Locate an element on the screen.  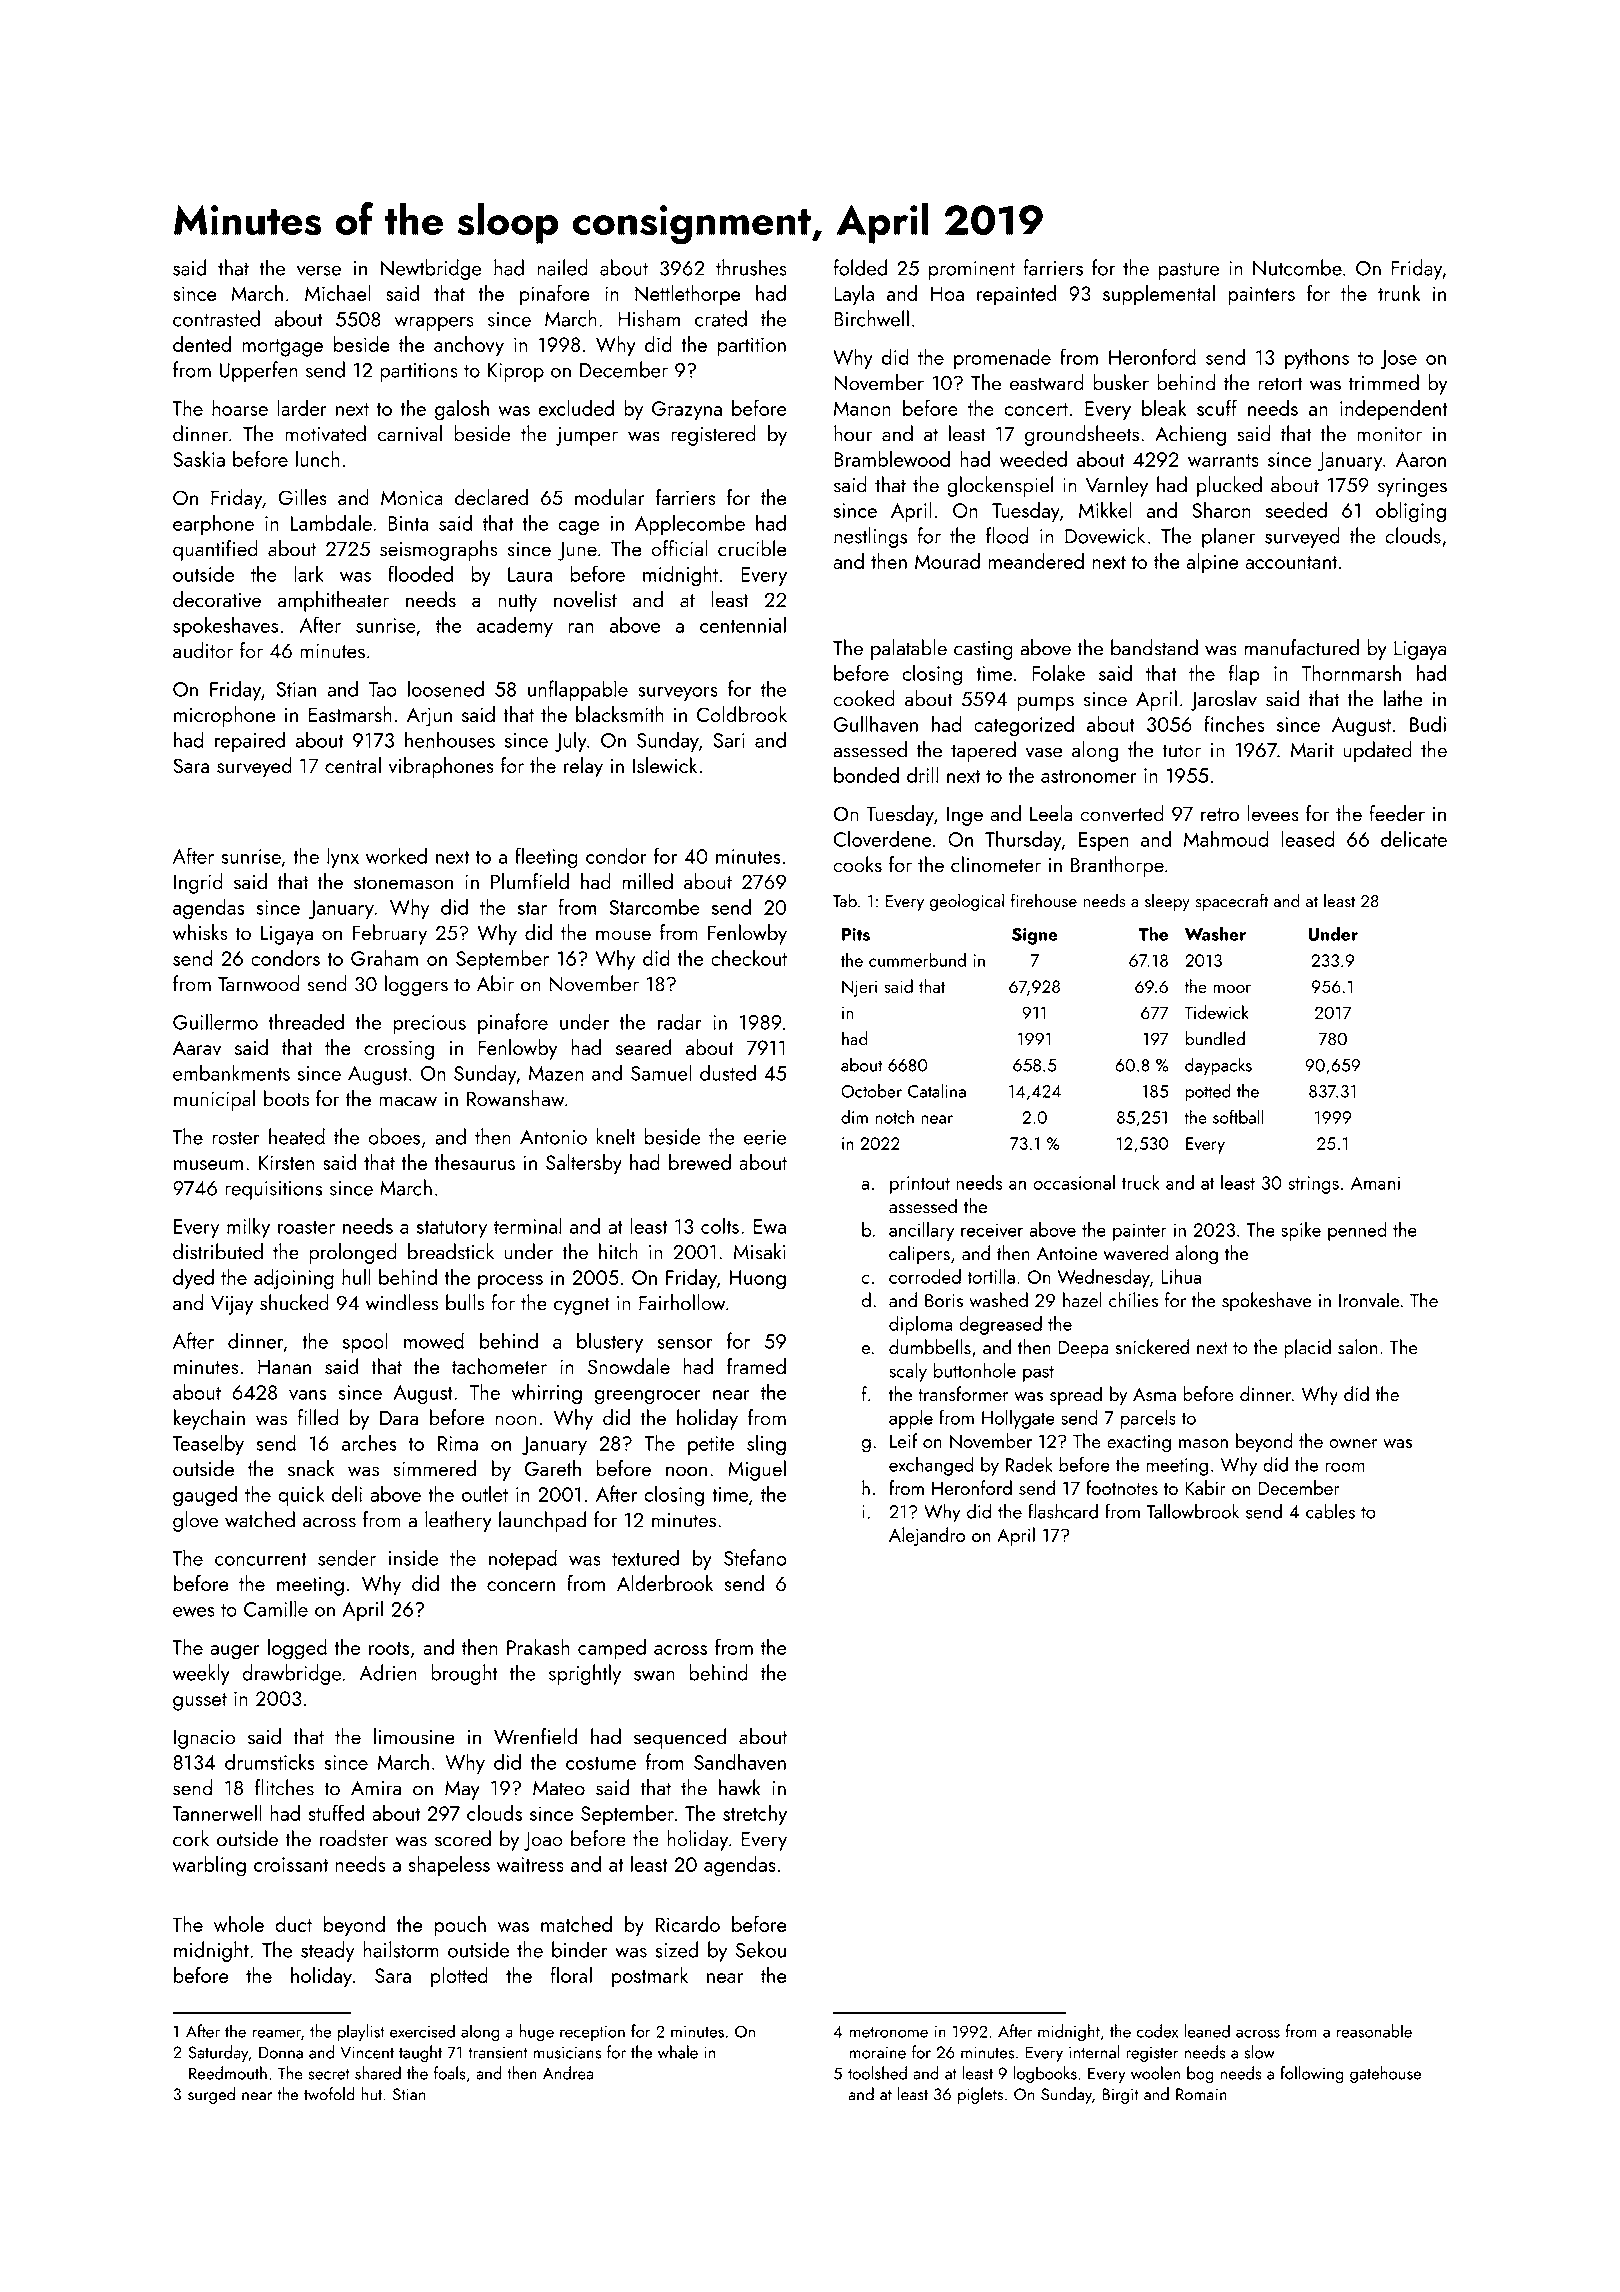
outlet is located at coordinates (485, 1493).
